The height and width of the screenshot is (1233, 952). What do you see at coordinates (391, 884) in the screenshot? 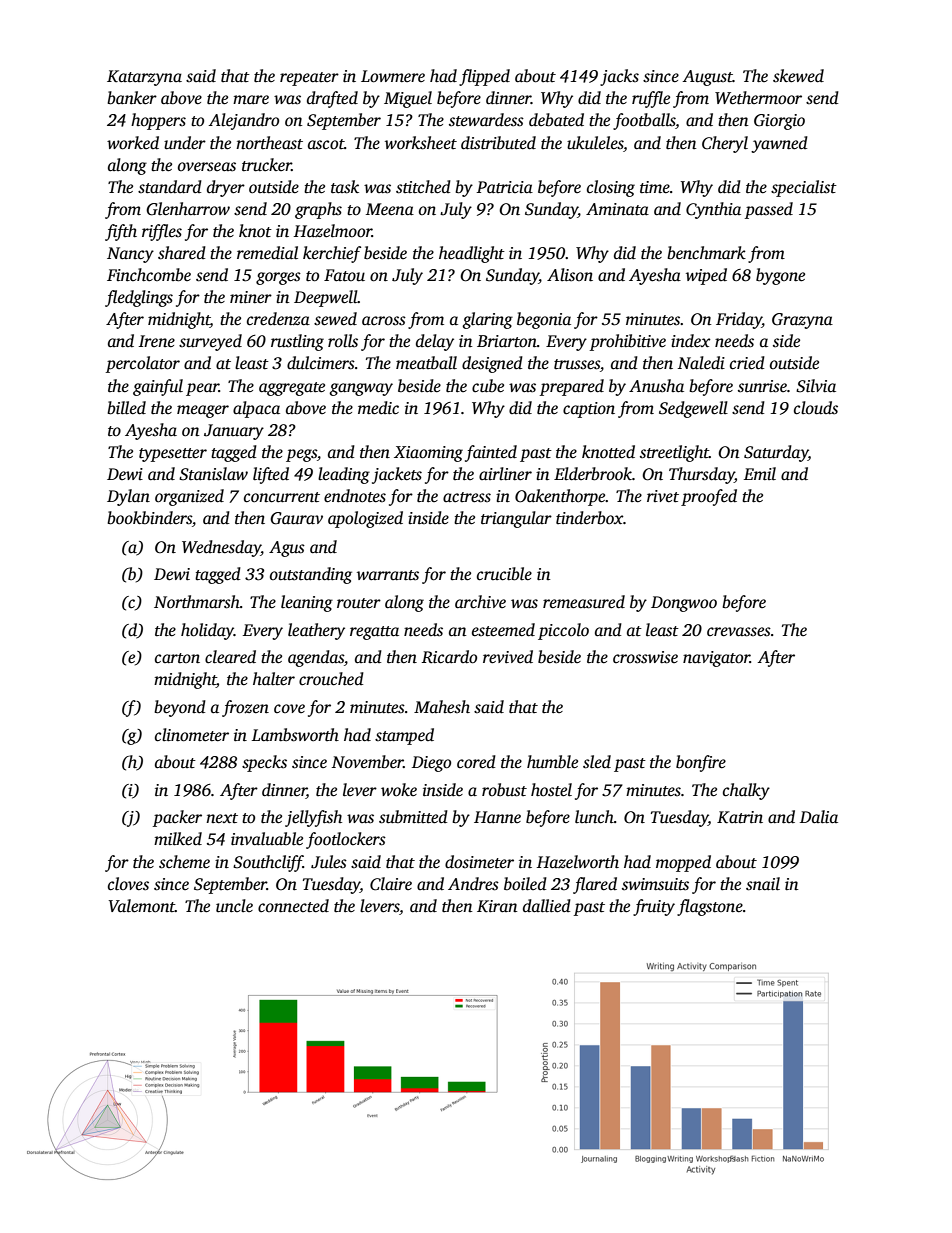
I see `Claire` at bounding box center [391, 884].
